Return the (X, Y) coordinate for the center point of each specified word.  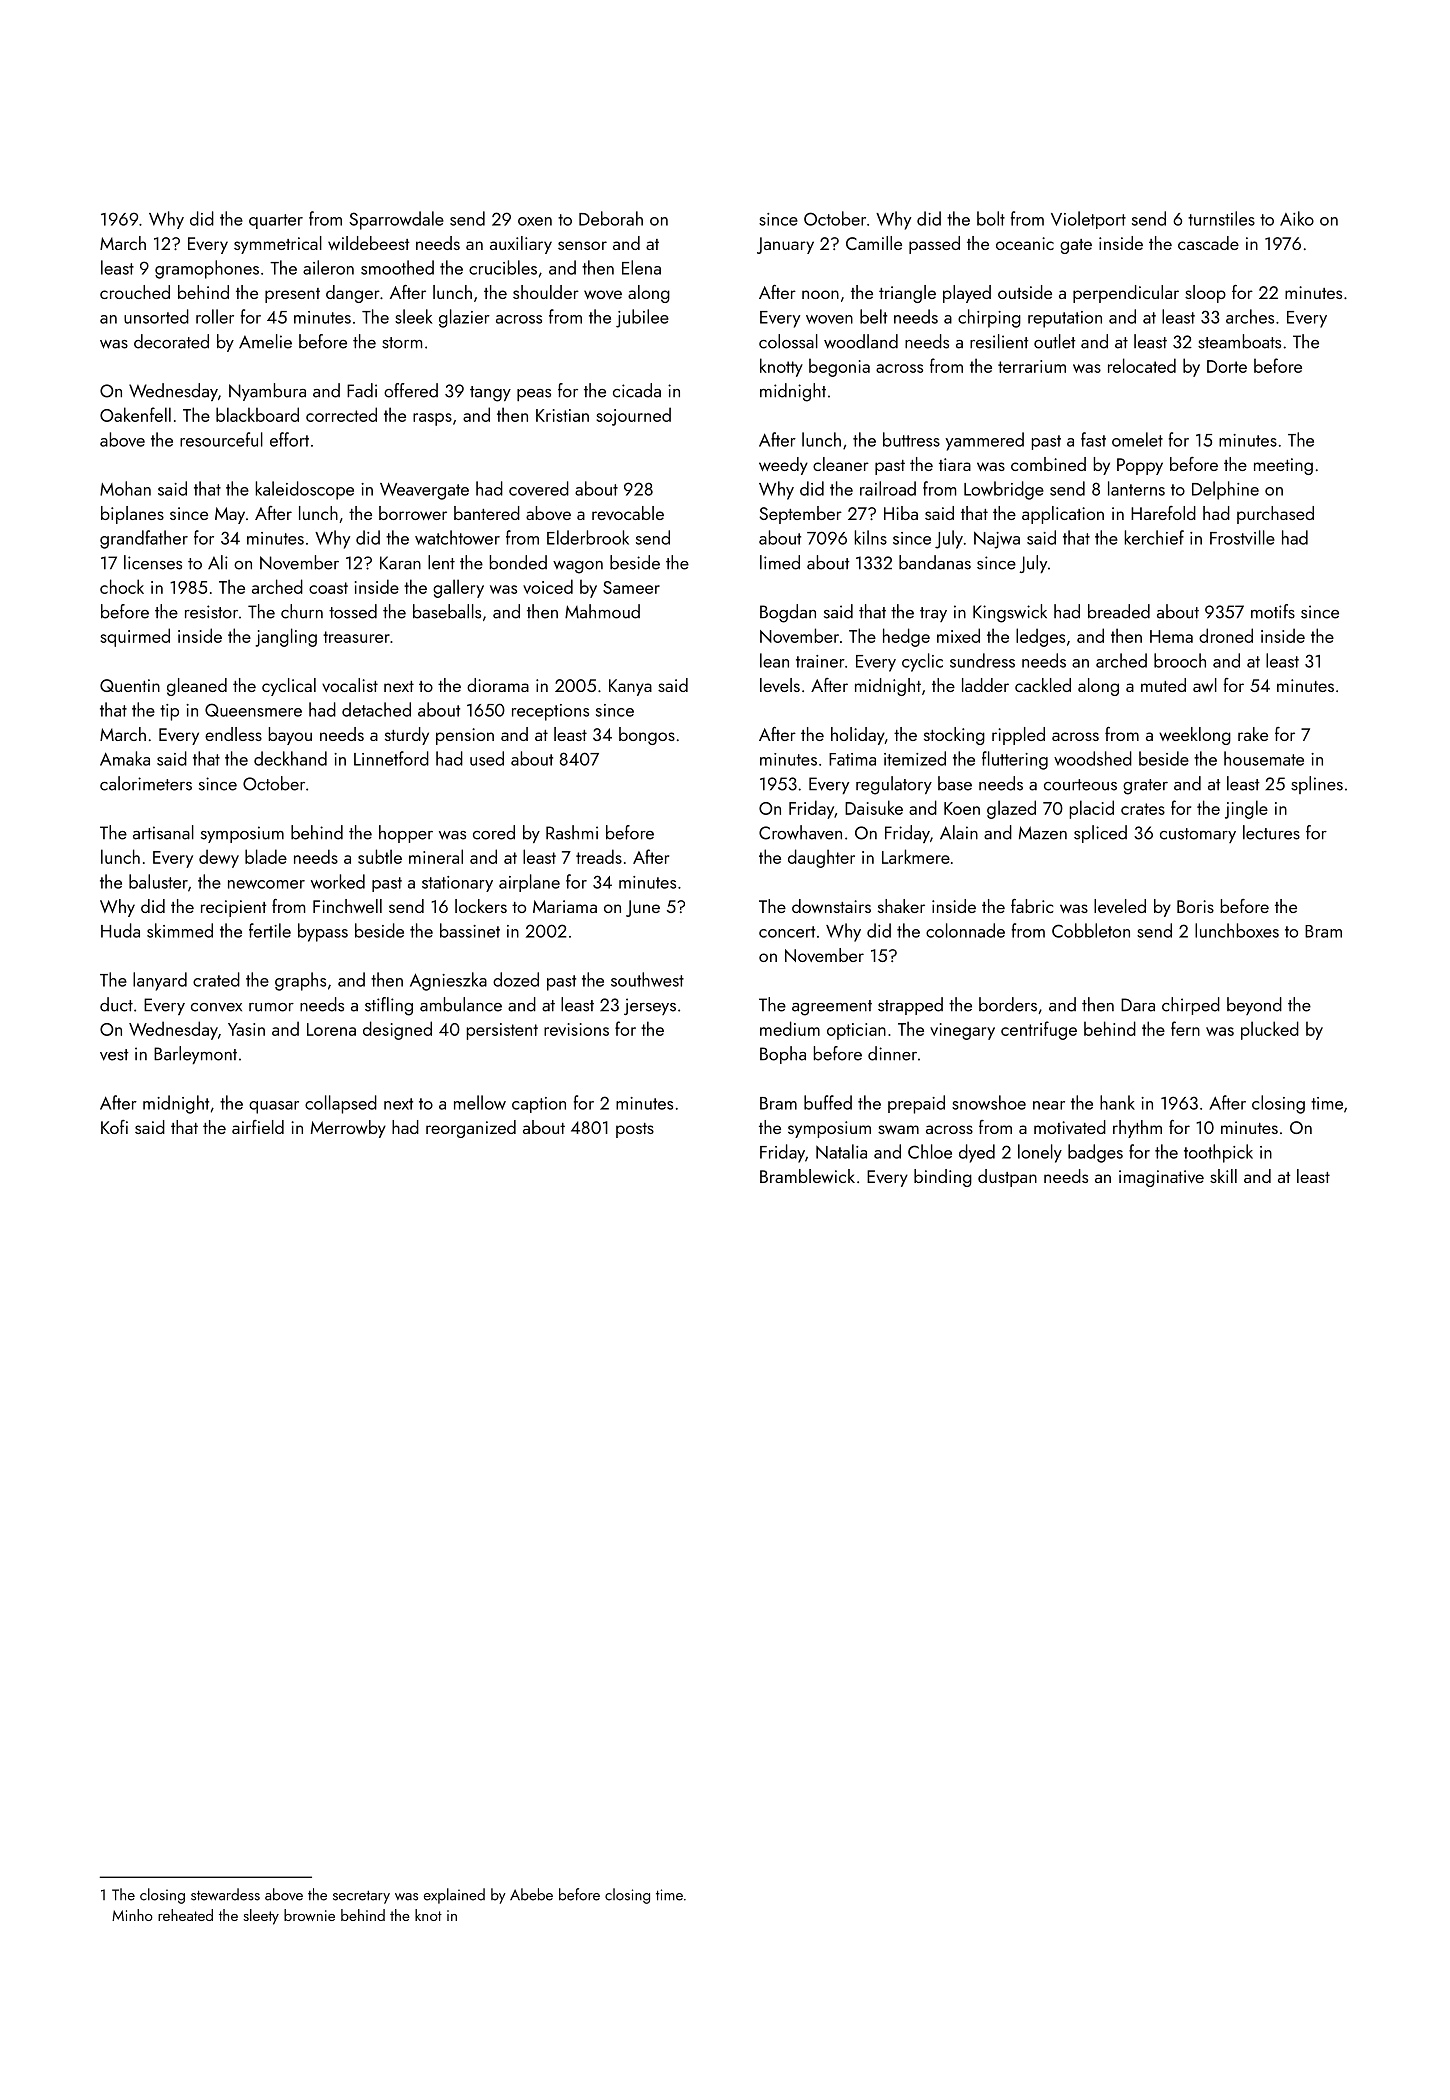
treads (599, 856)
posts (635, 1130)
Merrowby (348, 1129)
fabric (1032, 906)
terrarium (1032, 366)
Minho (132, 1915)
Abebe (531, 1894)
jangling (286, 637)
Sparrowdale (396, 220)
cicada (637, 390)
